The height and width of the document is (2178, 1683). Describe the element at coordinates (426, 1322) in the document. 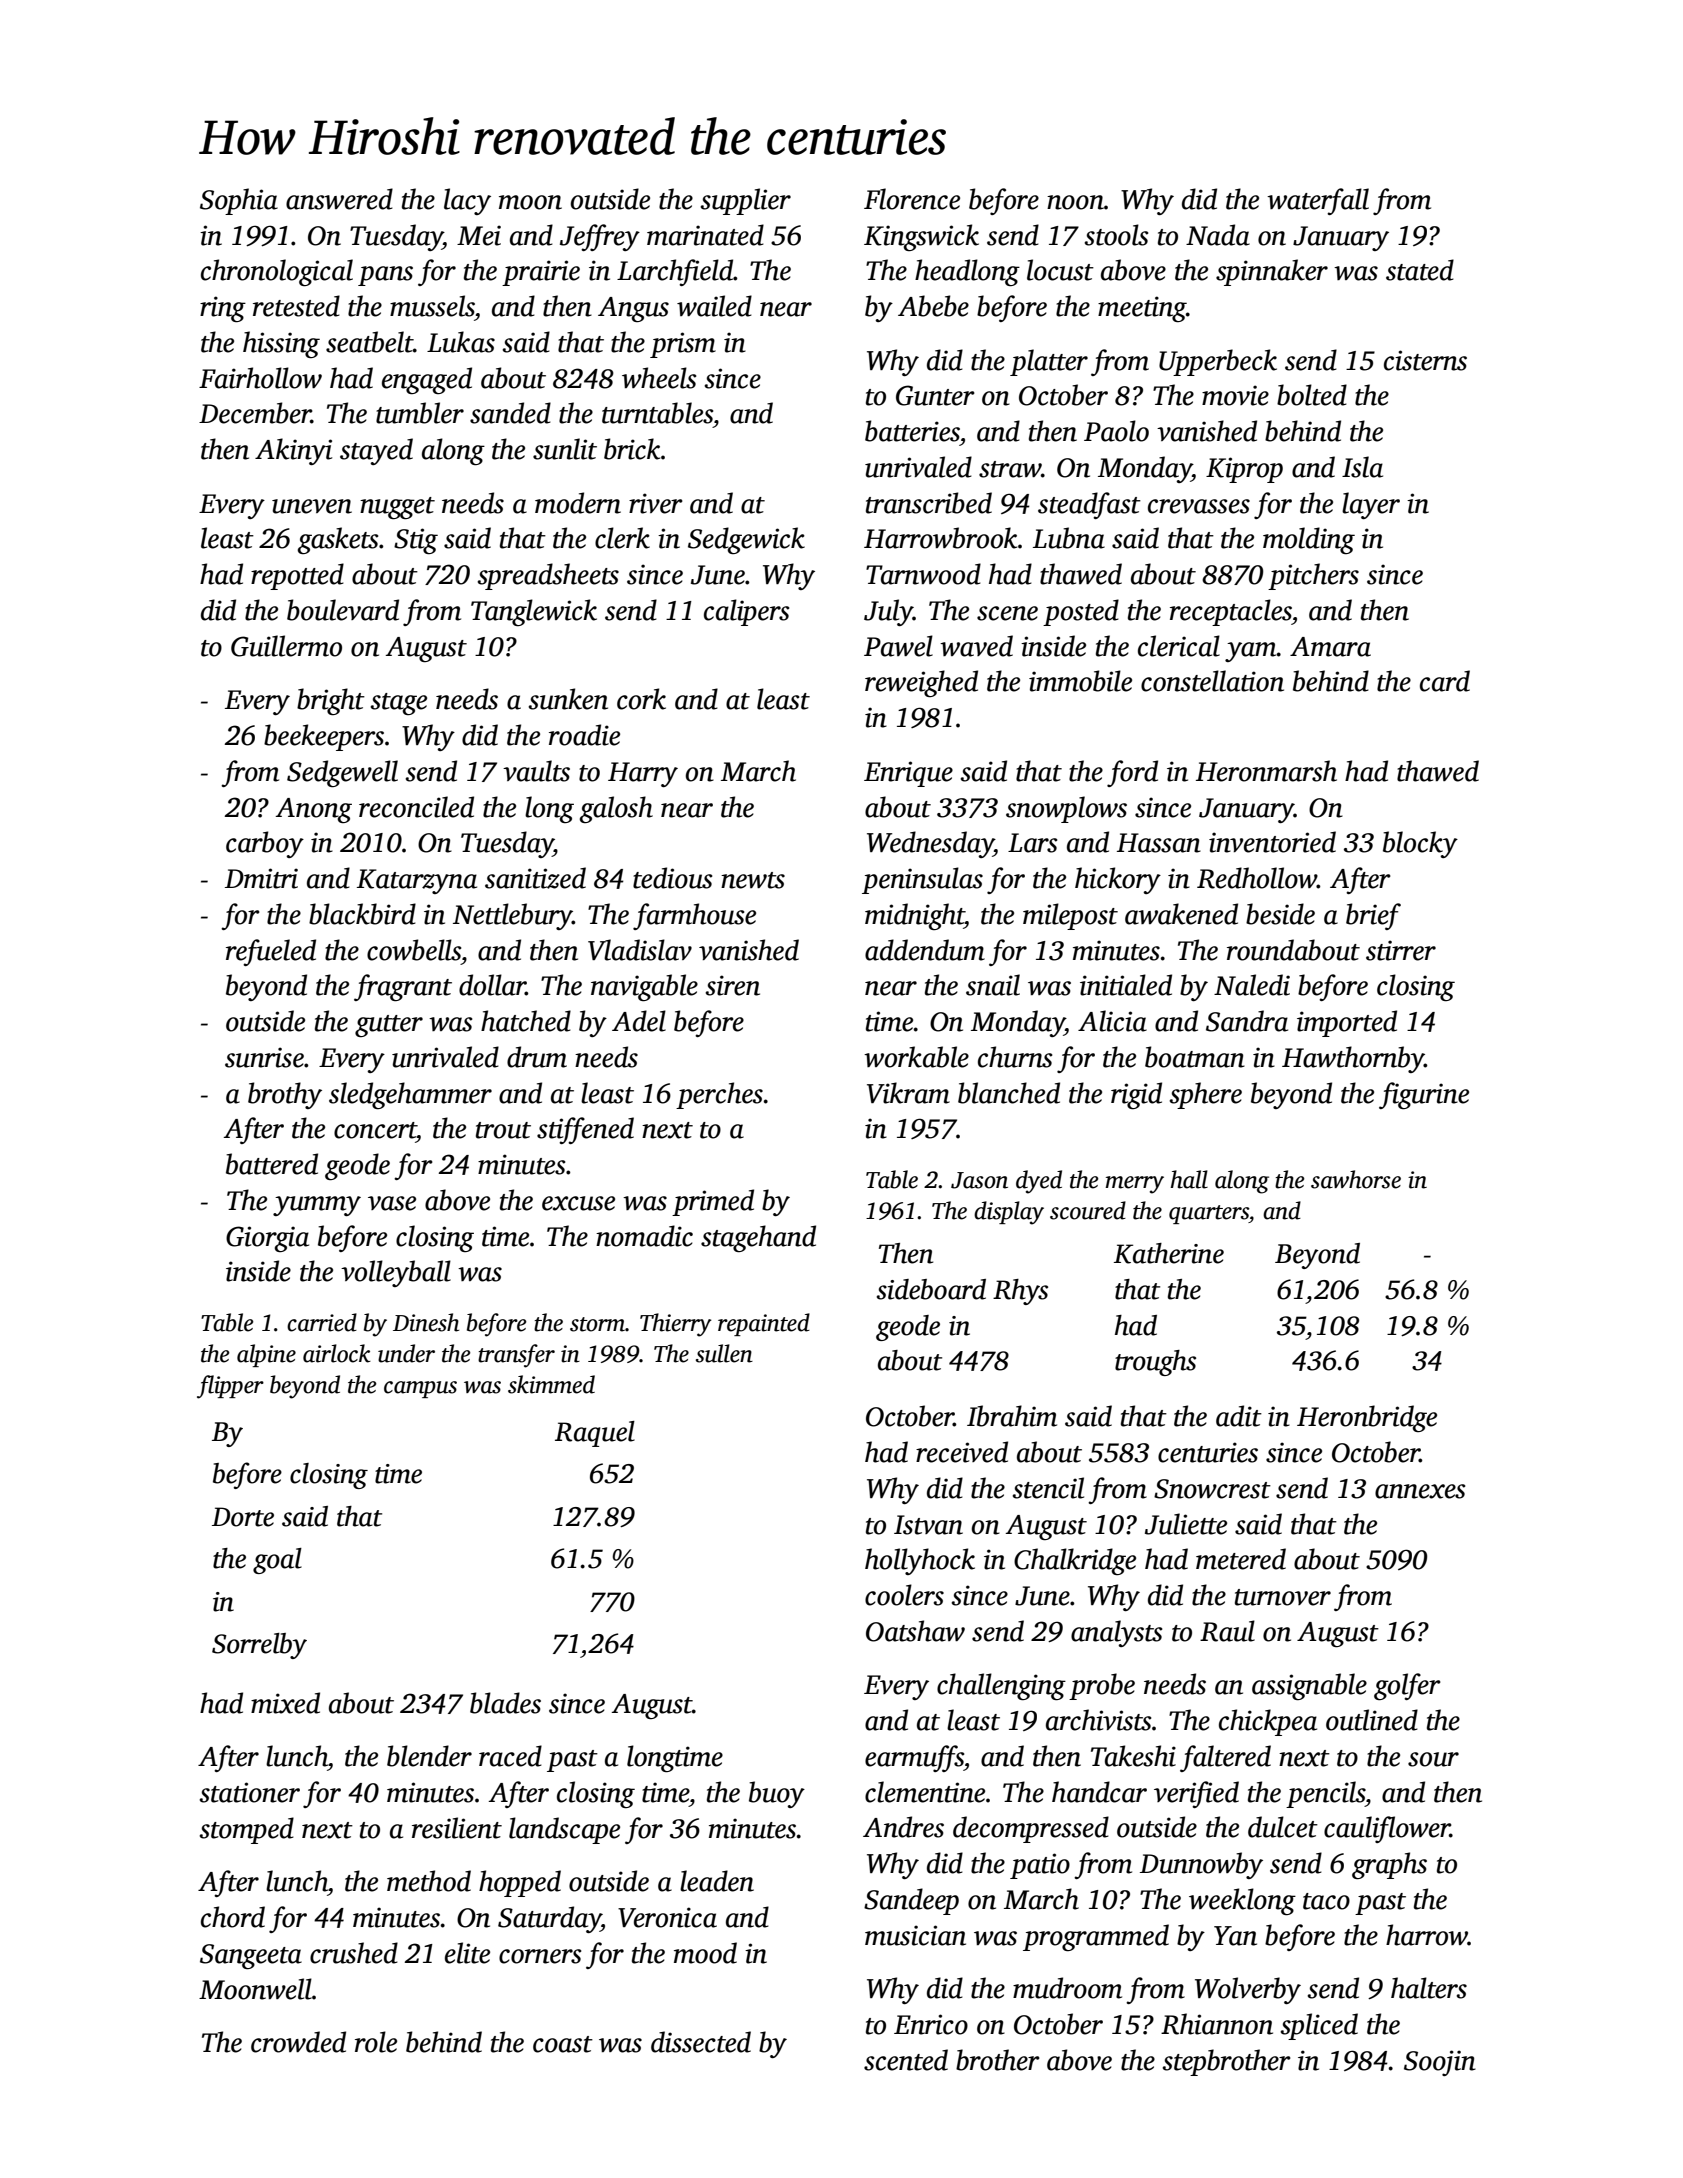

I see `Dinesh` at that location.
